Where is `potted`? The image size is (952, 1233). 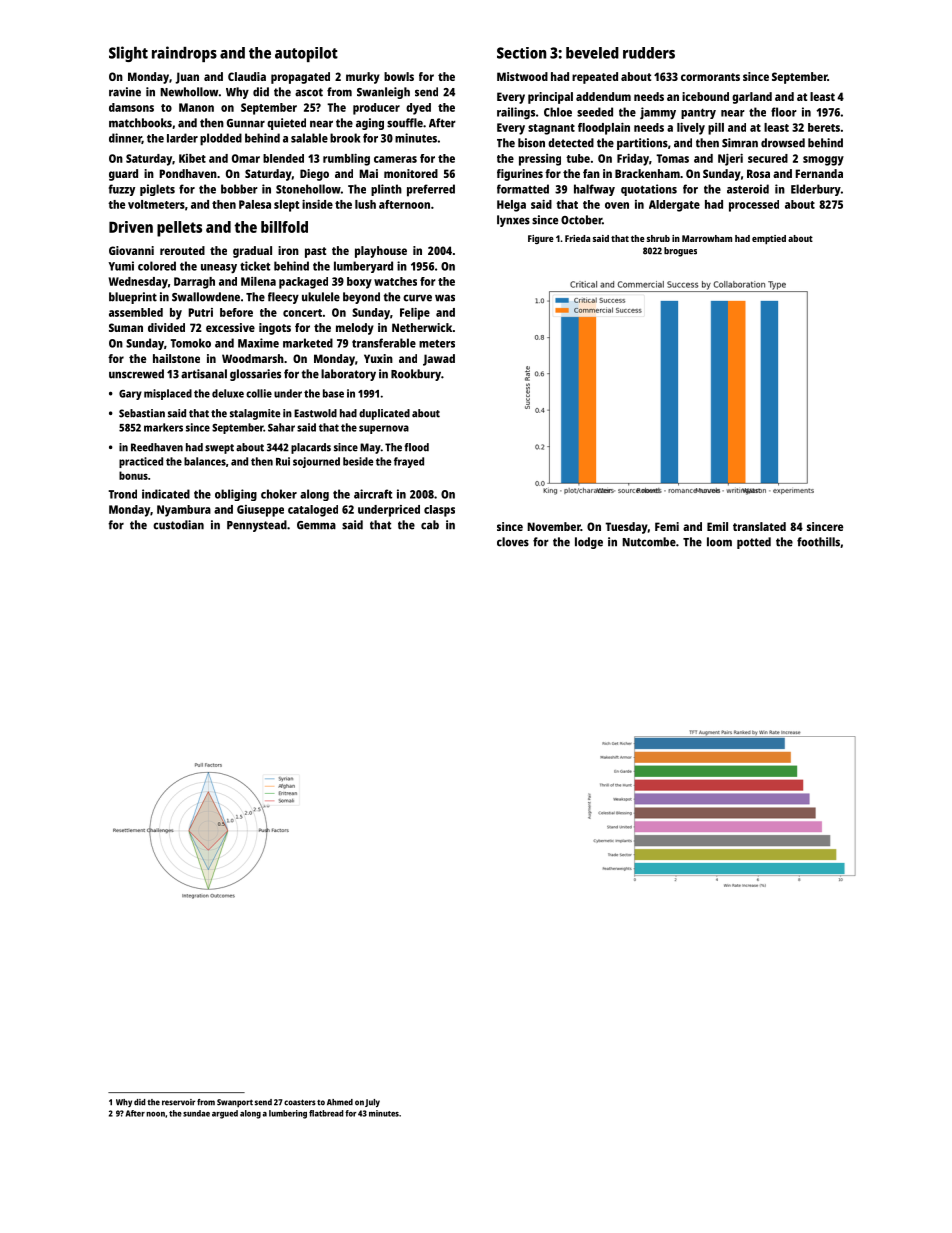
potted is located at coordinates (754, 543).
